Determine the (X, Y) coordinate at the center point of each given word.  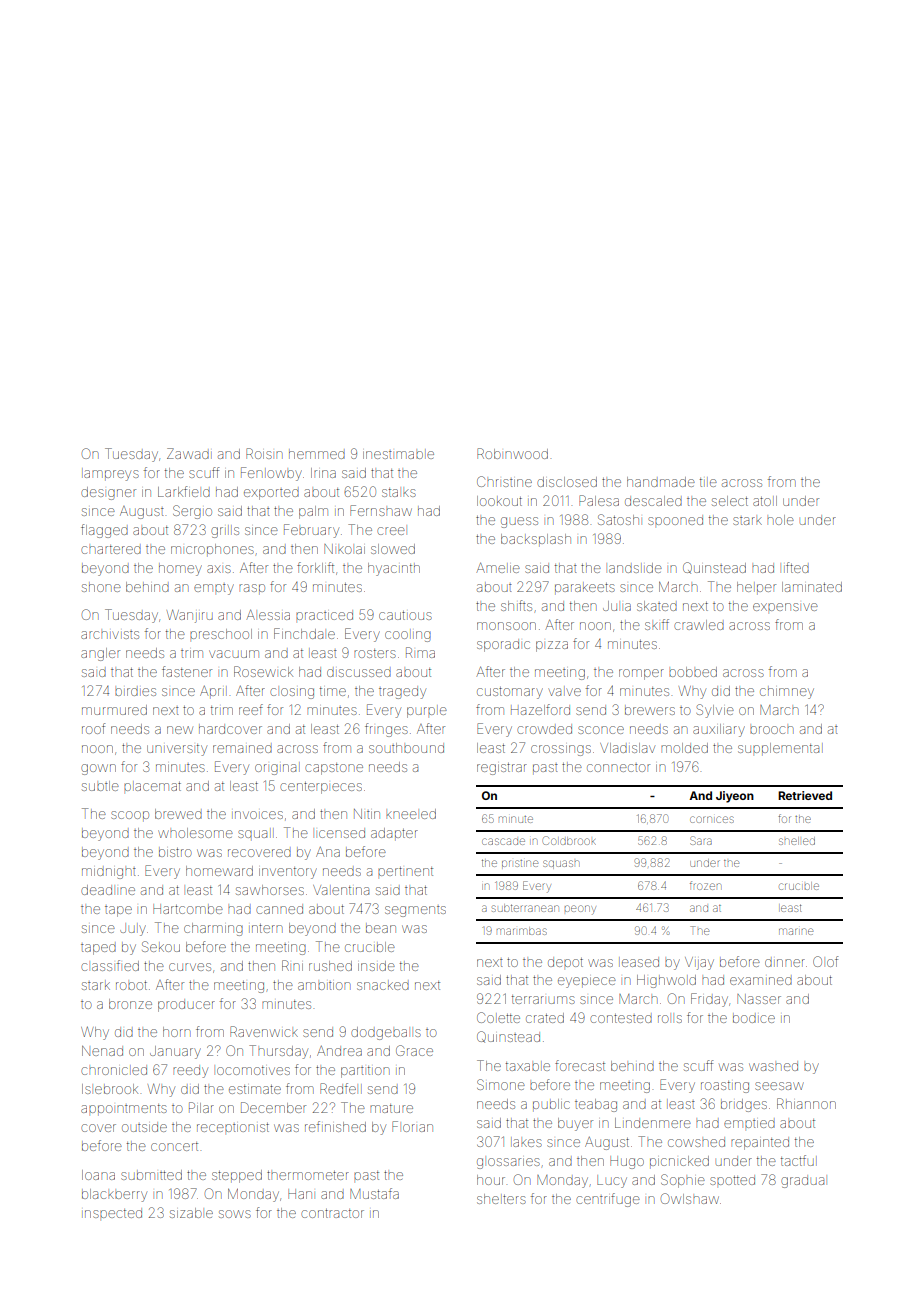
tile (708, 482)
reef (251, 709)
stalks (399, 492)
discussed (359, 673)
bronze (130, 1004)
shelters (501, 1199)
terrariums (543, 999)
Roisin (264, 453)
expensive (785, 607)
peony (580, 910)
